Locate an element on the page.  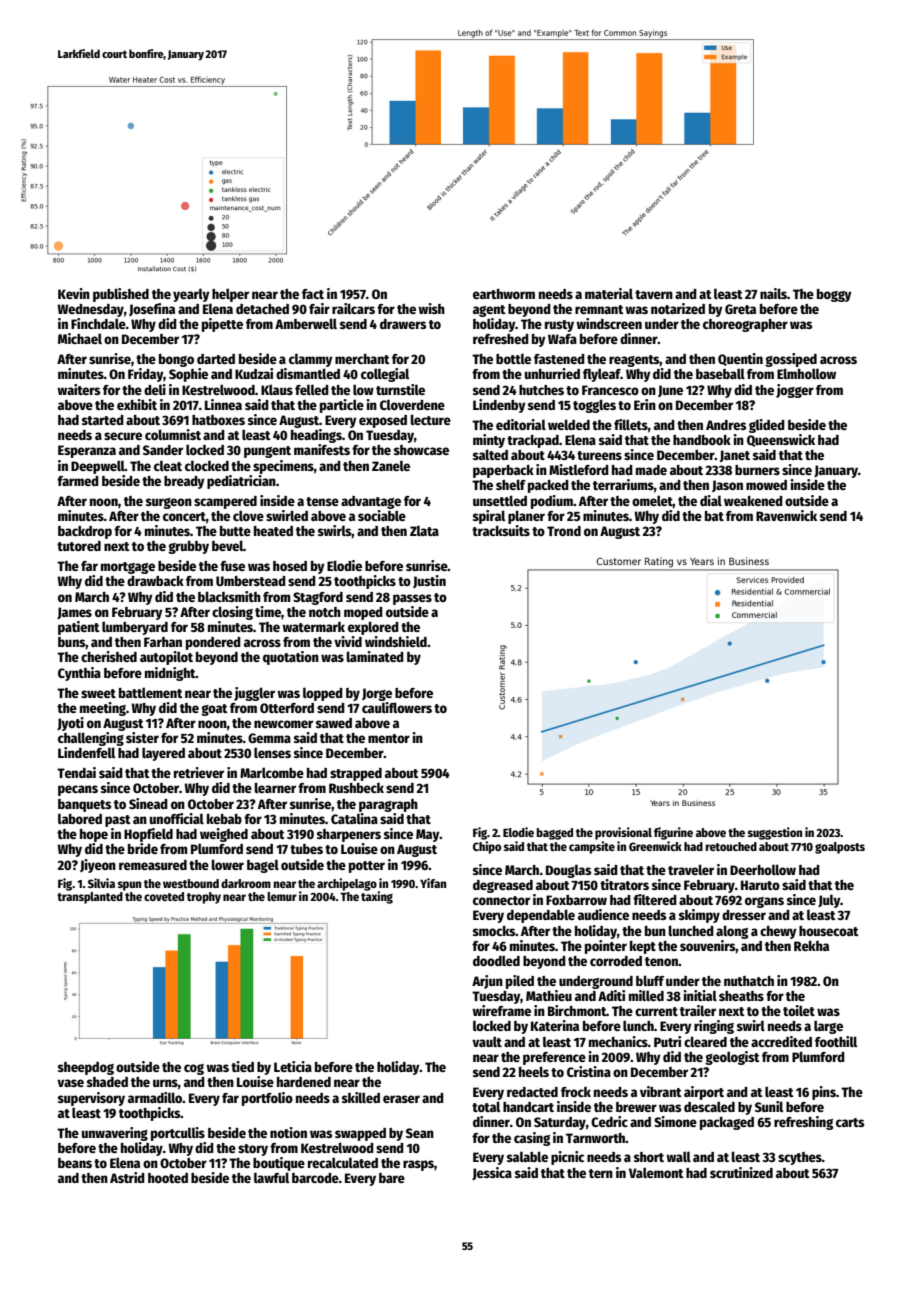
omelet is located at coordinates (652, 500).
